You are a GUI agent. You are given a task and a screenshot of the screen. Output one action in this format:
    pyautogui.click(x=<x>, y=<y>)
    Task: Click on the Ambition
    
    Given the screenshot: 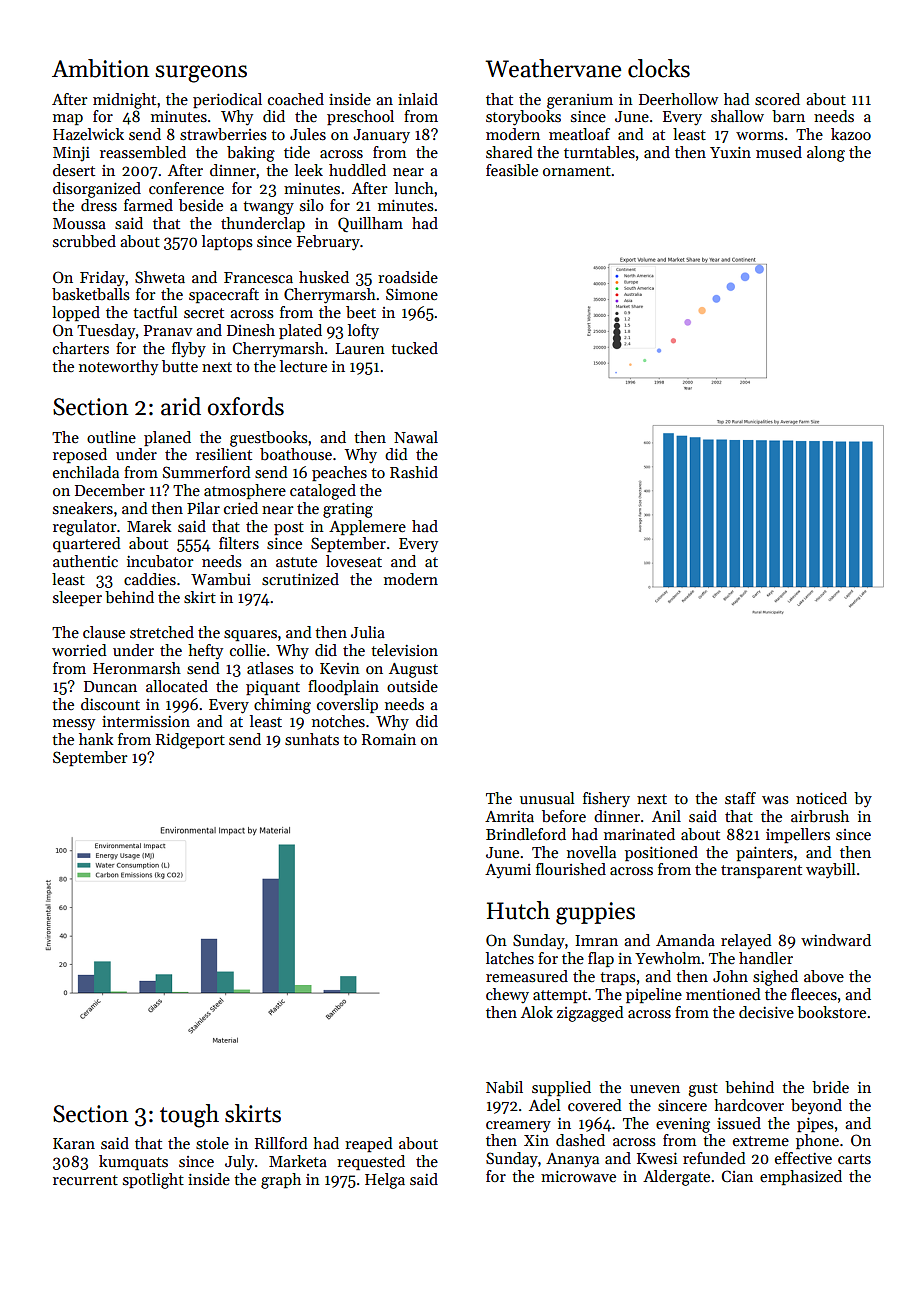 What is the action you would take?
    pyautogui.click(x=100, y=68)
